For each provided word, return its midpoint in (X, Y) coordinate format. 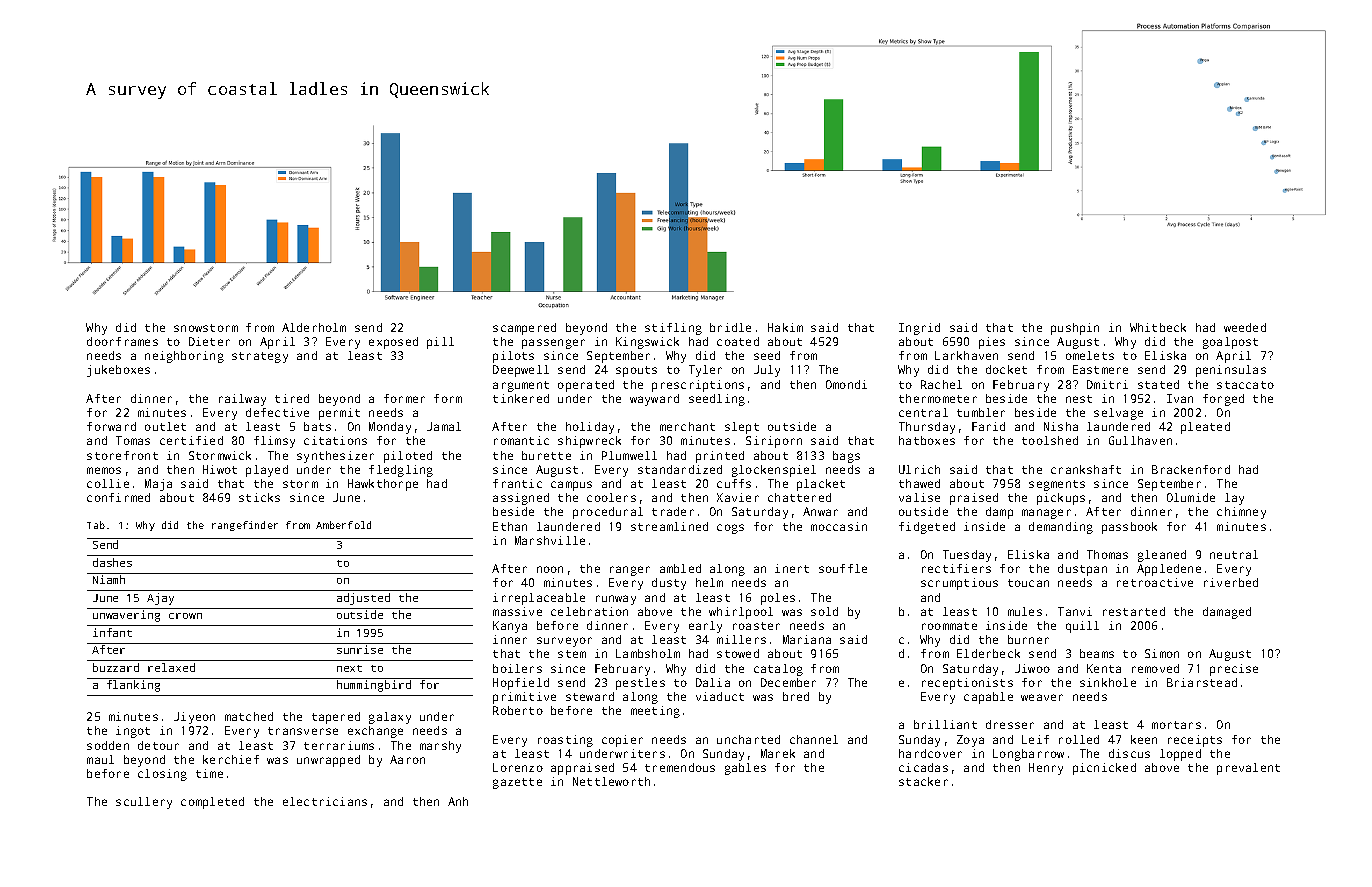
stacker (923, 781)
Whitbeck (1158, 327)
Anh (458, 801)
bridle (730, 327)
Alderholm (314, 327)
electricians (325, 801)
